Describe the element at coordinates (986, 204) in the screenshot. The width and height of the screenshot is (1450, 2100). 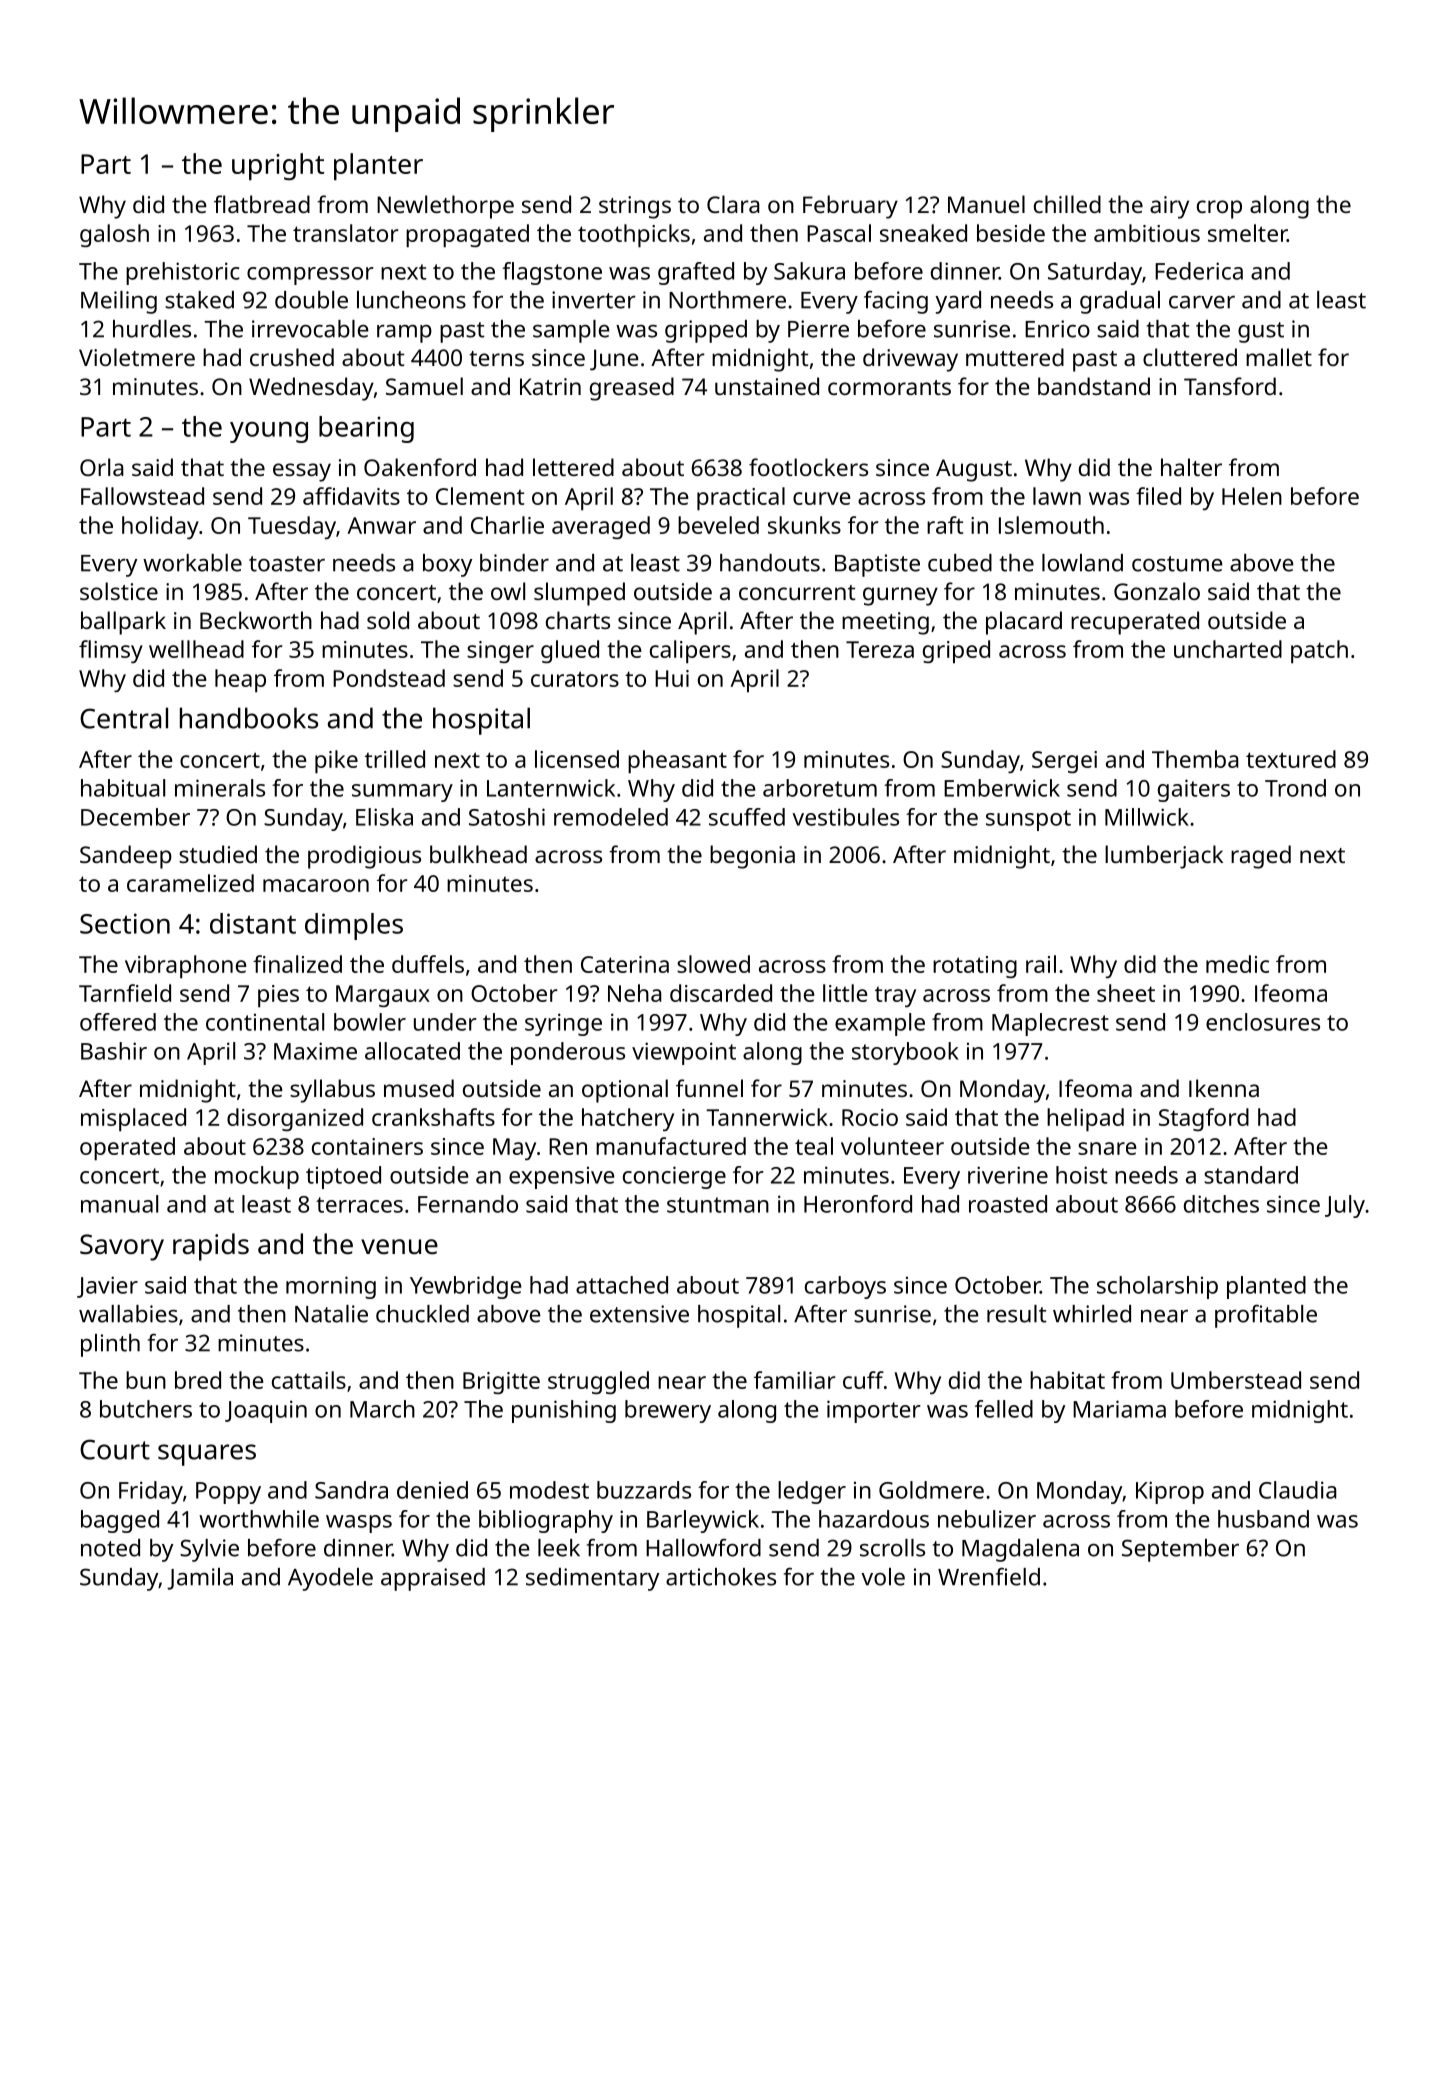
I see `Manuel` at that location.
